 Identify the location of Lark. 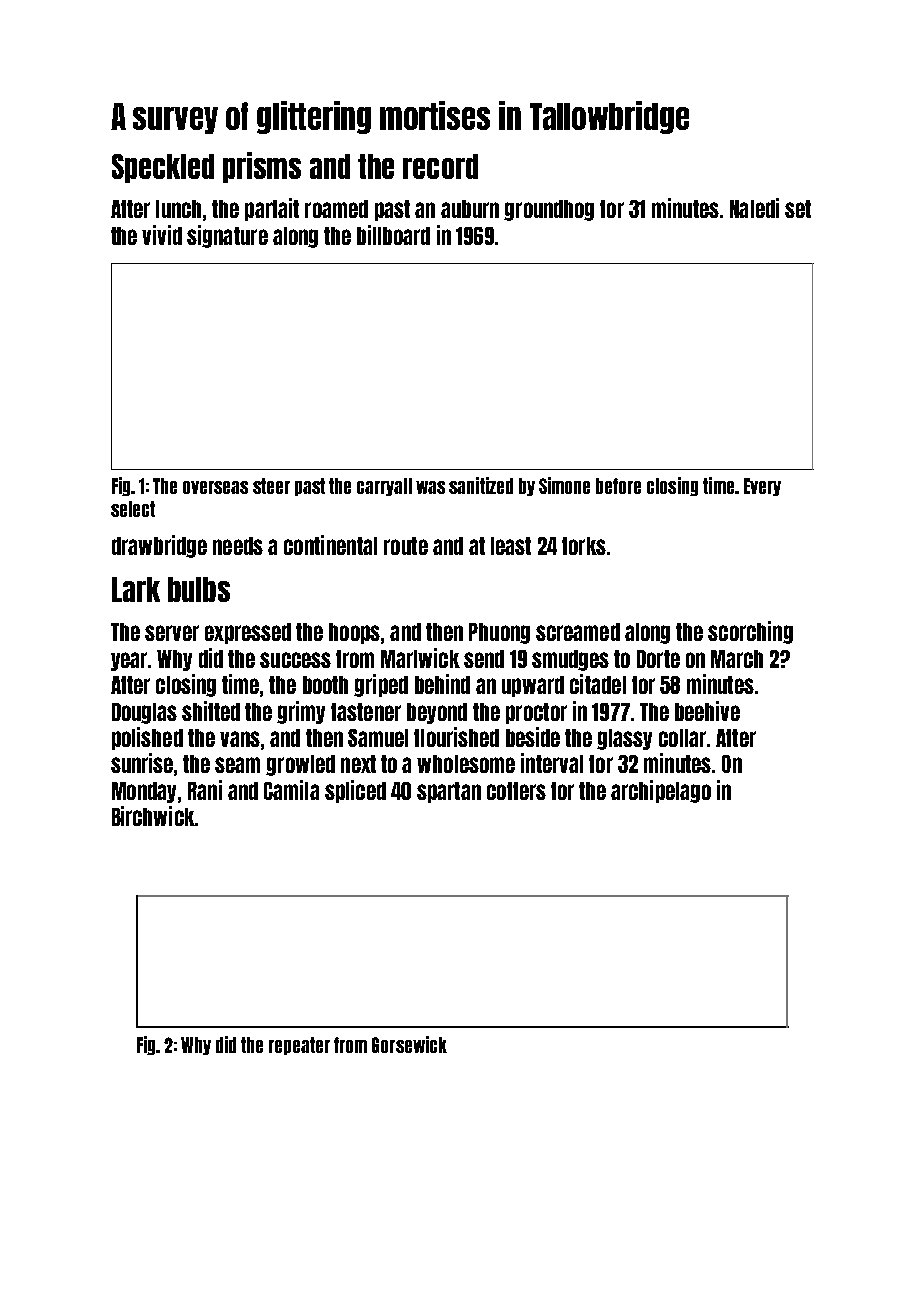
(136, 589).
